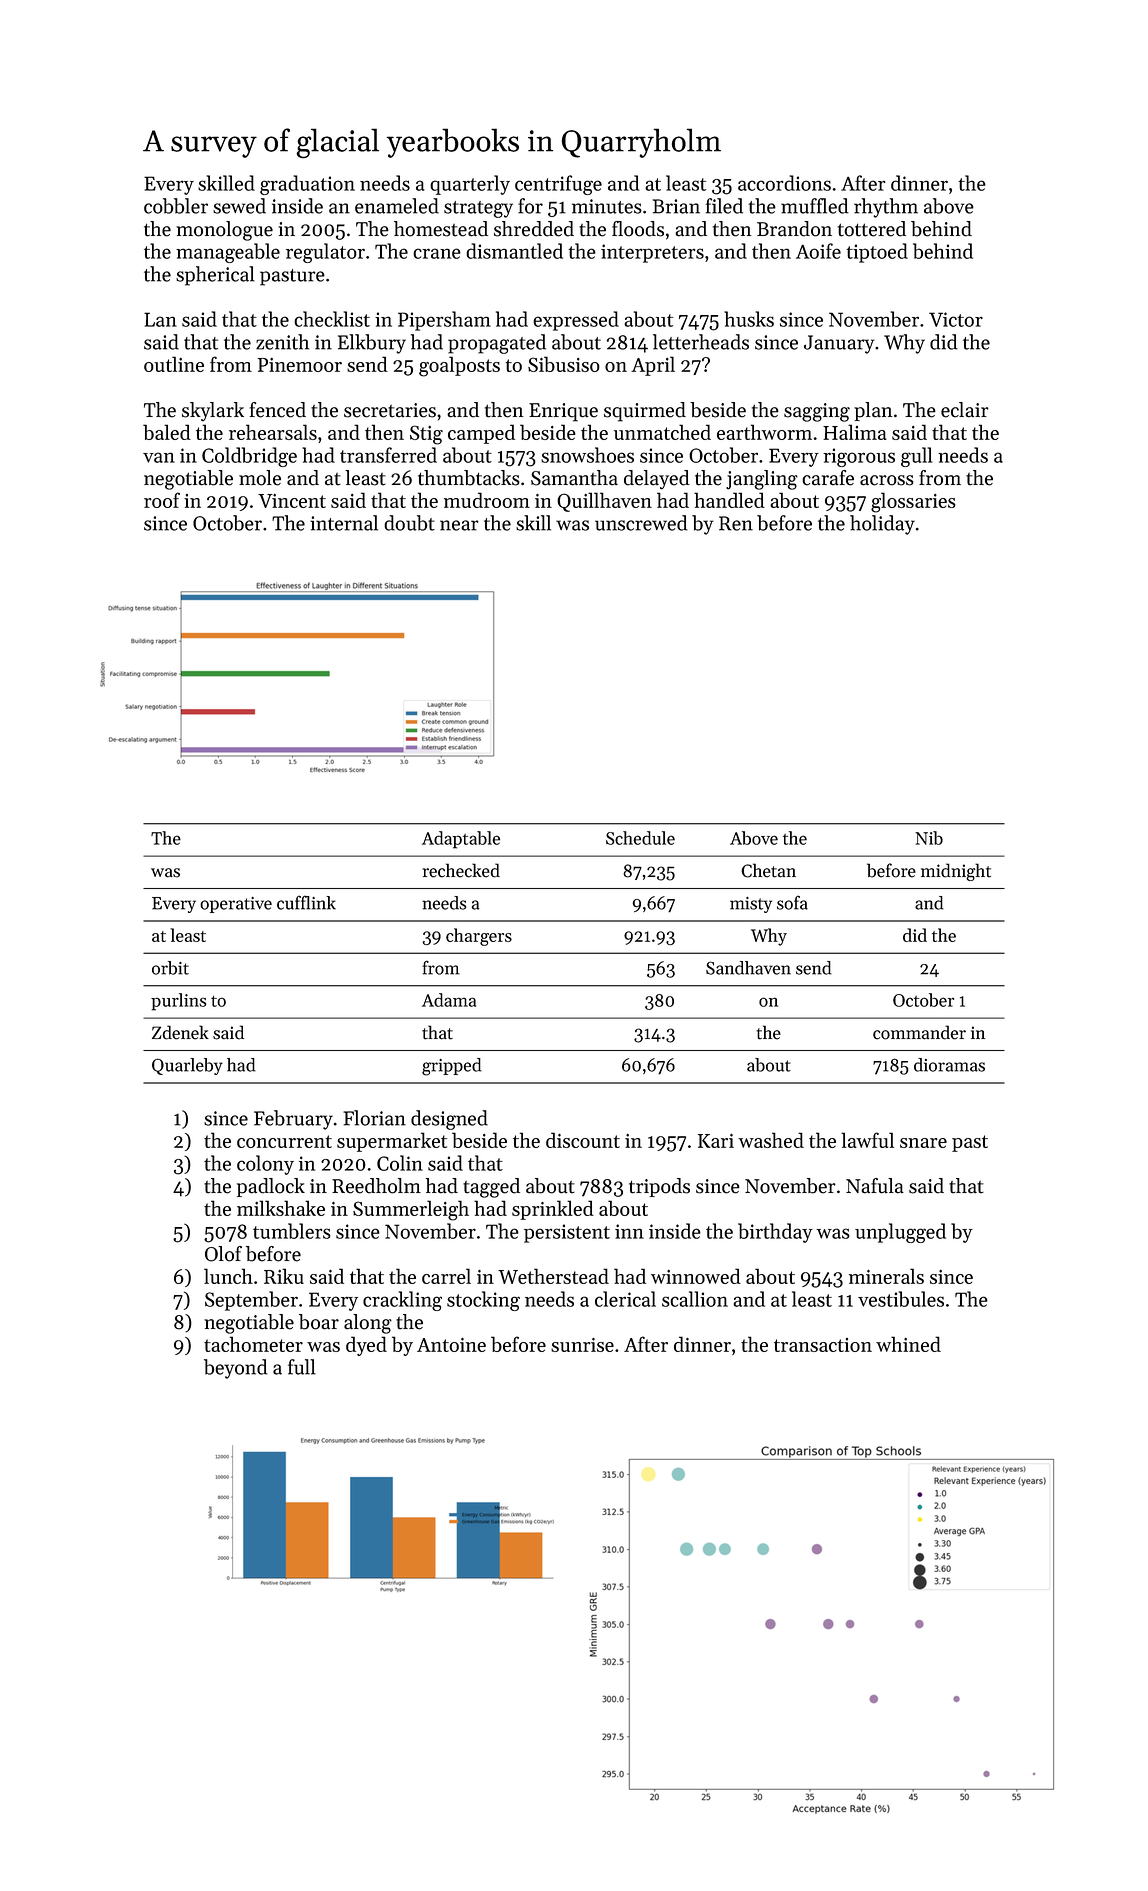 The image size is (1148, 1891). What do you see at coordinates (583, 1140) in the screenshot?
I see `discount` at bounding box center [583, 1140].
